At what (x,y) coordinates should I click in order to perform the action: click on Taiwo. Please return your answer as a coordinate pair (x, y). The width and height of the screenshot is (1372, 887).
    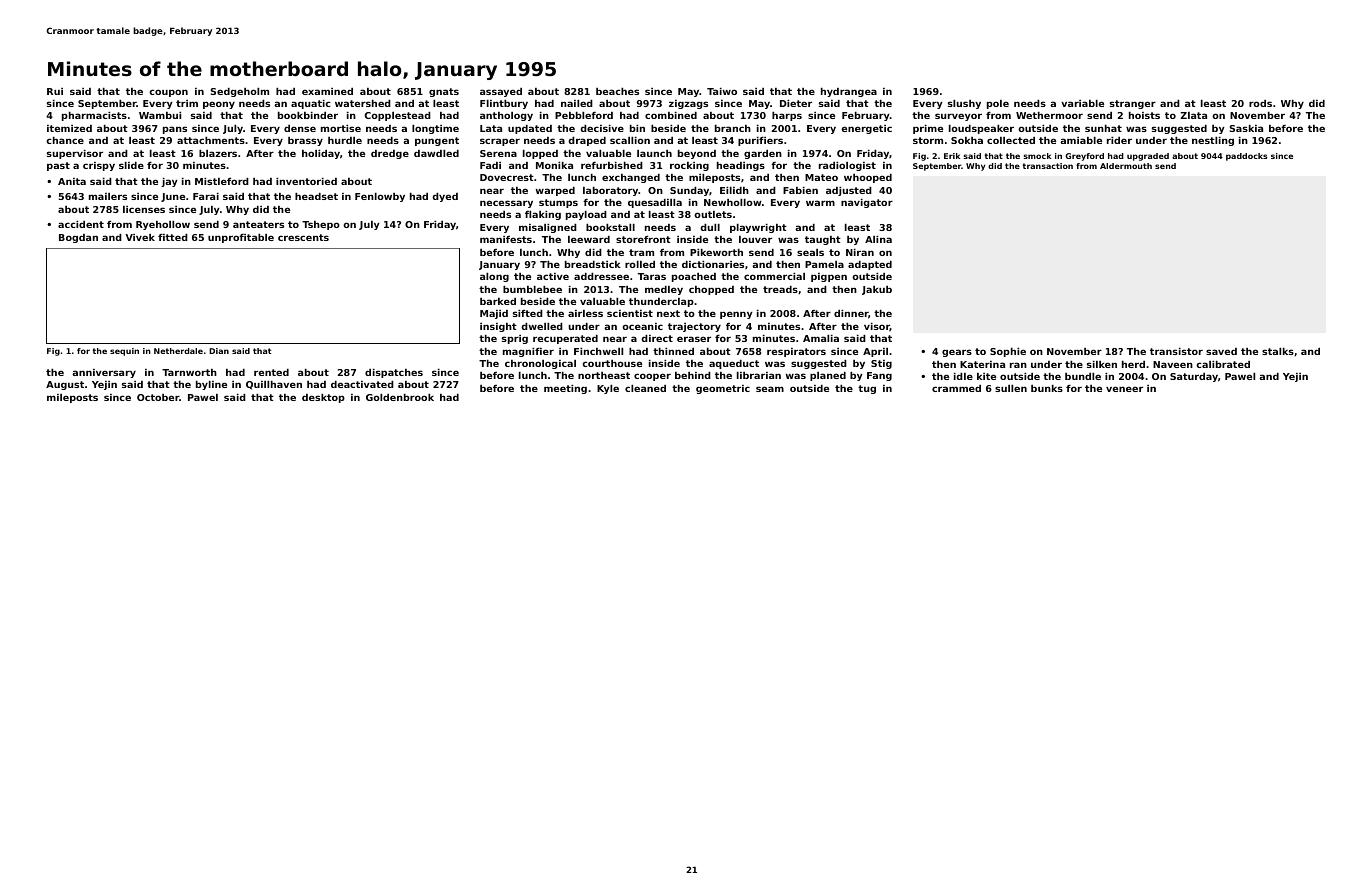
    Looking at the image, I should click on (722, 91).
